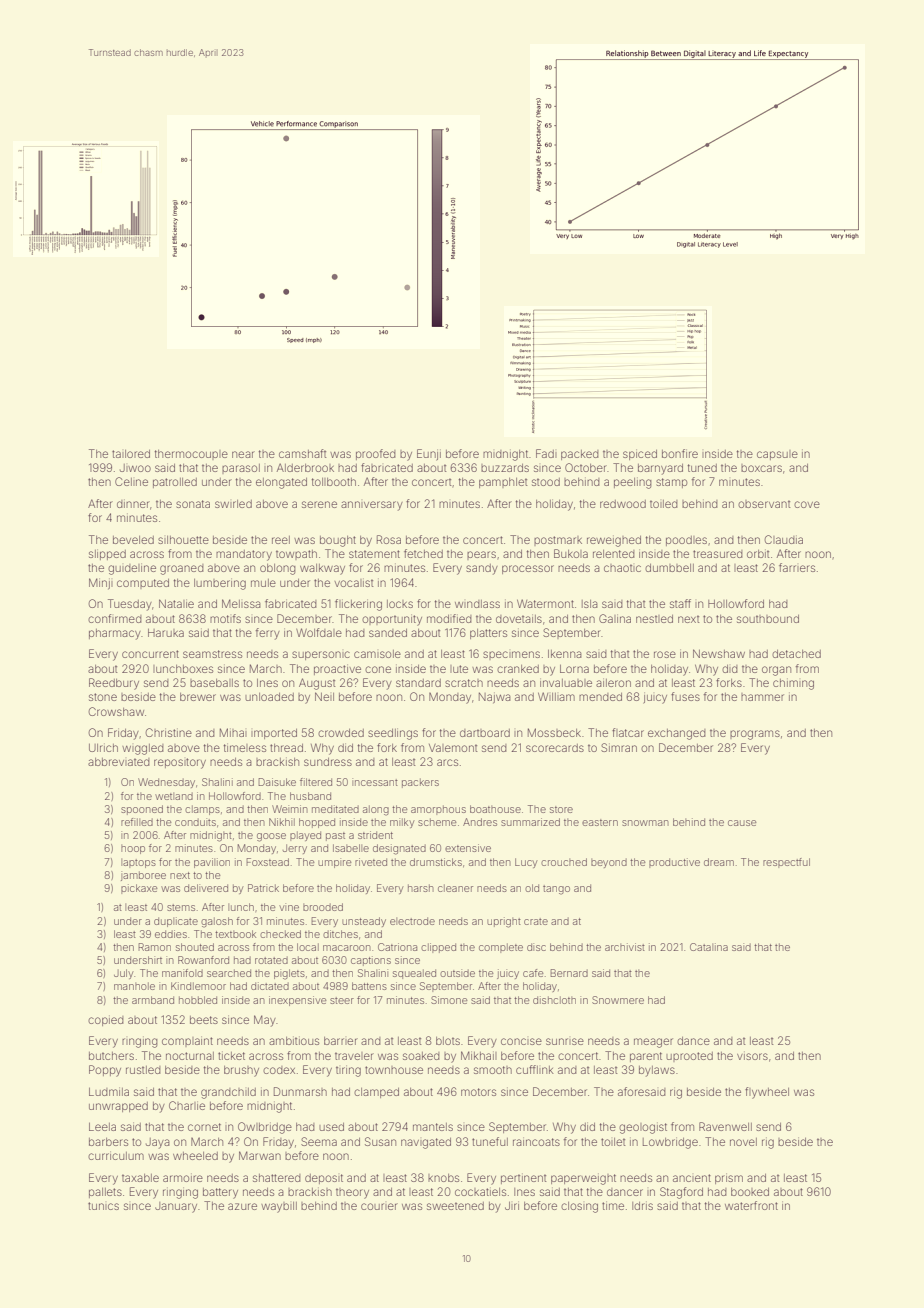 This screenshot has width=924, height=1308. I want to click on parasol, so click(241, 469).
